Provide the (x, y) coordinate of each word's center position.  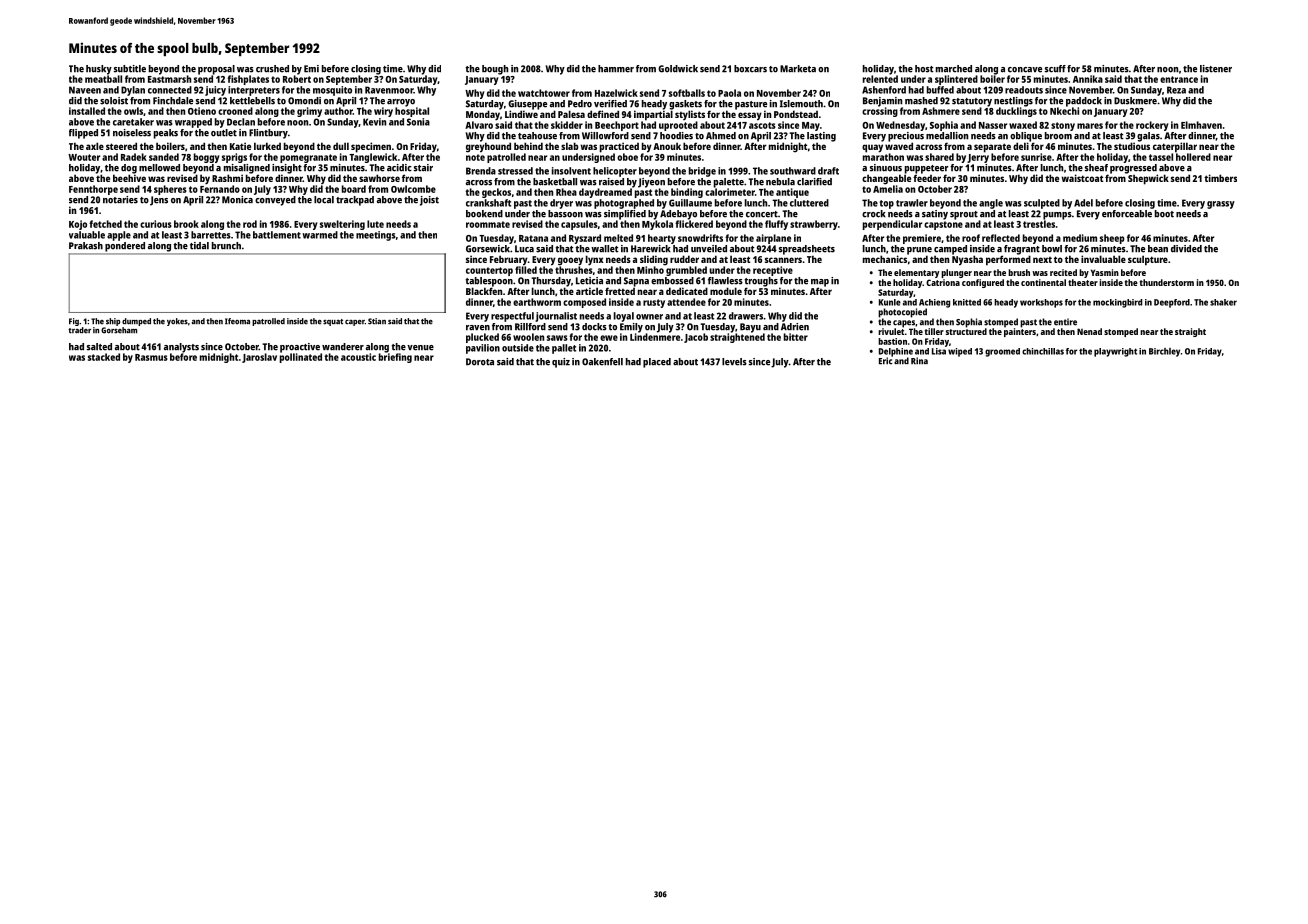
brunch (226, 246)
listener (1216, 69)
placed (657, 363)
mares (1090, 126)
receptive (773, 271)
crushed (272, 69)
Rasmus (151, 357)
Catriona (943, 282)
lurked (267, 146)
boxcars (750, 69)
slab (570, 146)
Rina (919, 361)
